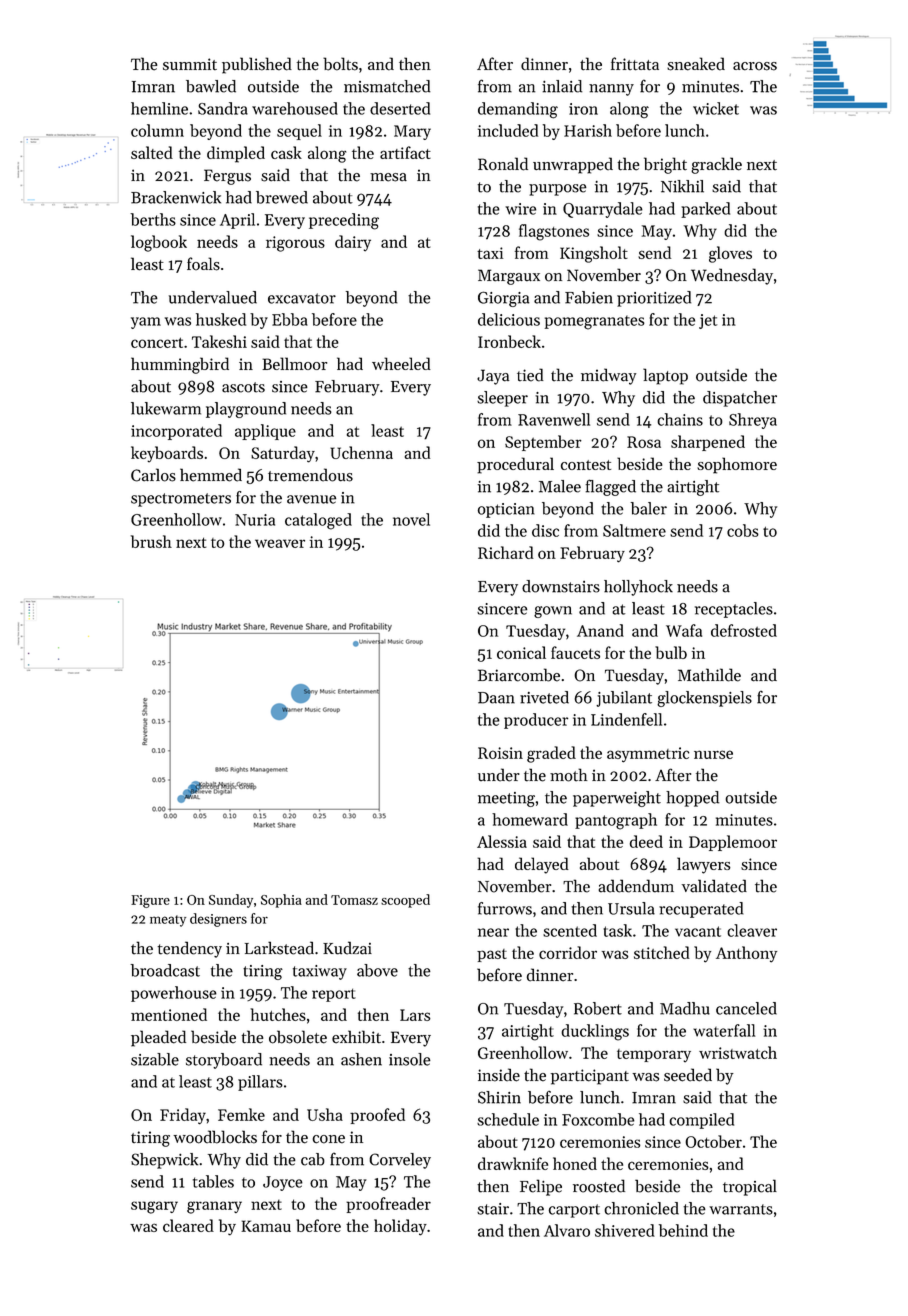 The image size is (908, 1316). What do you see at coordinates (279, 948) in the image?
I see `Larkstead` at bounding box center [279, 948].
